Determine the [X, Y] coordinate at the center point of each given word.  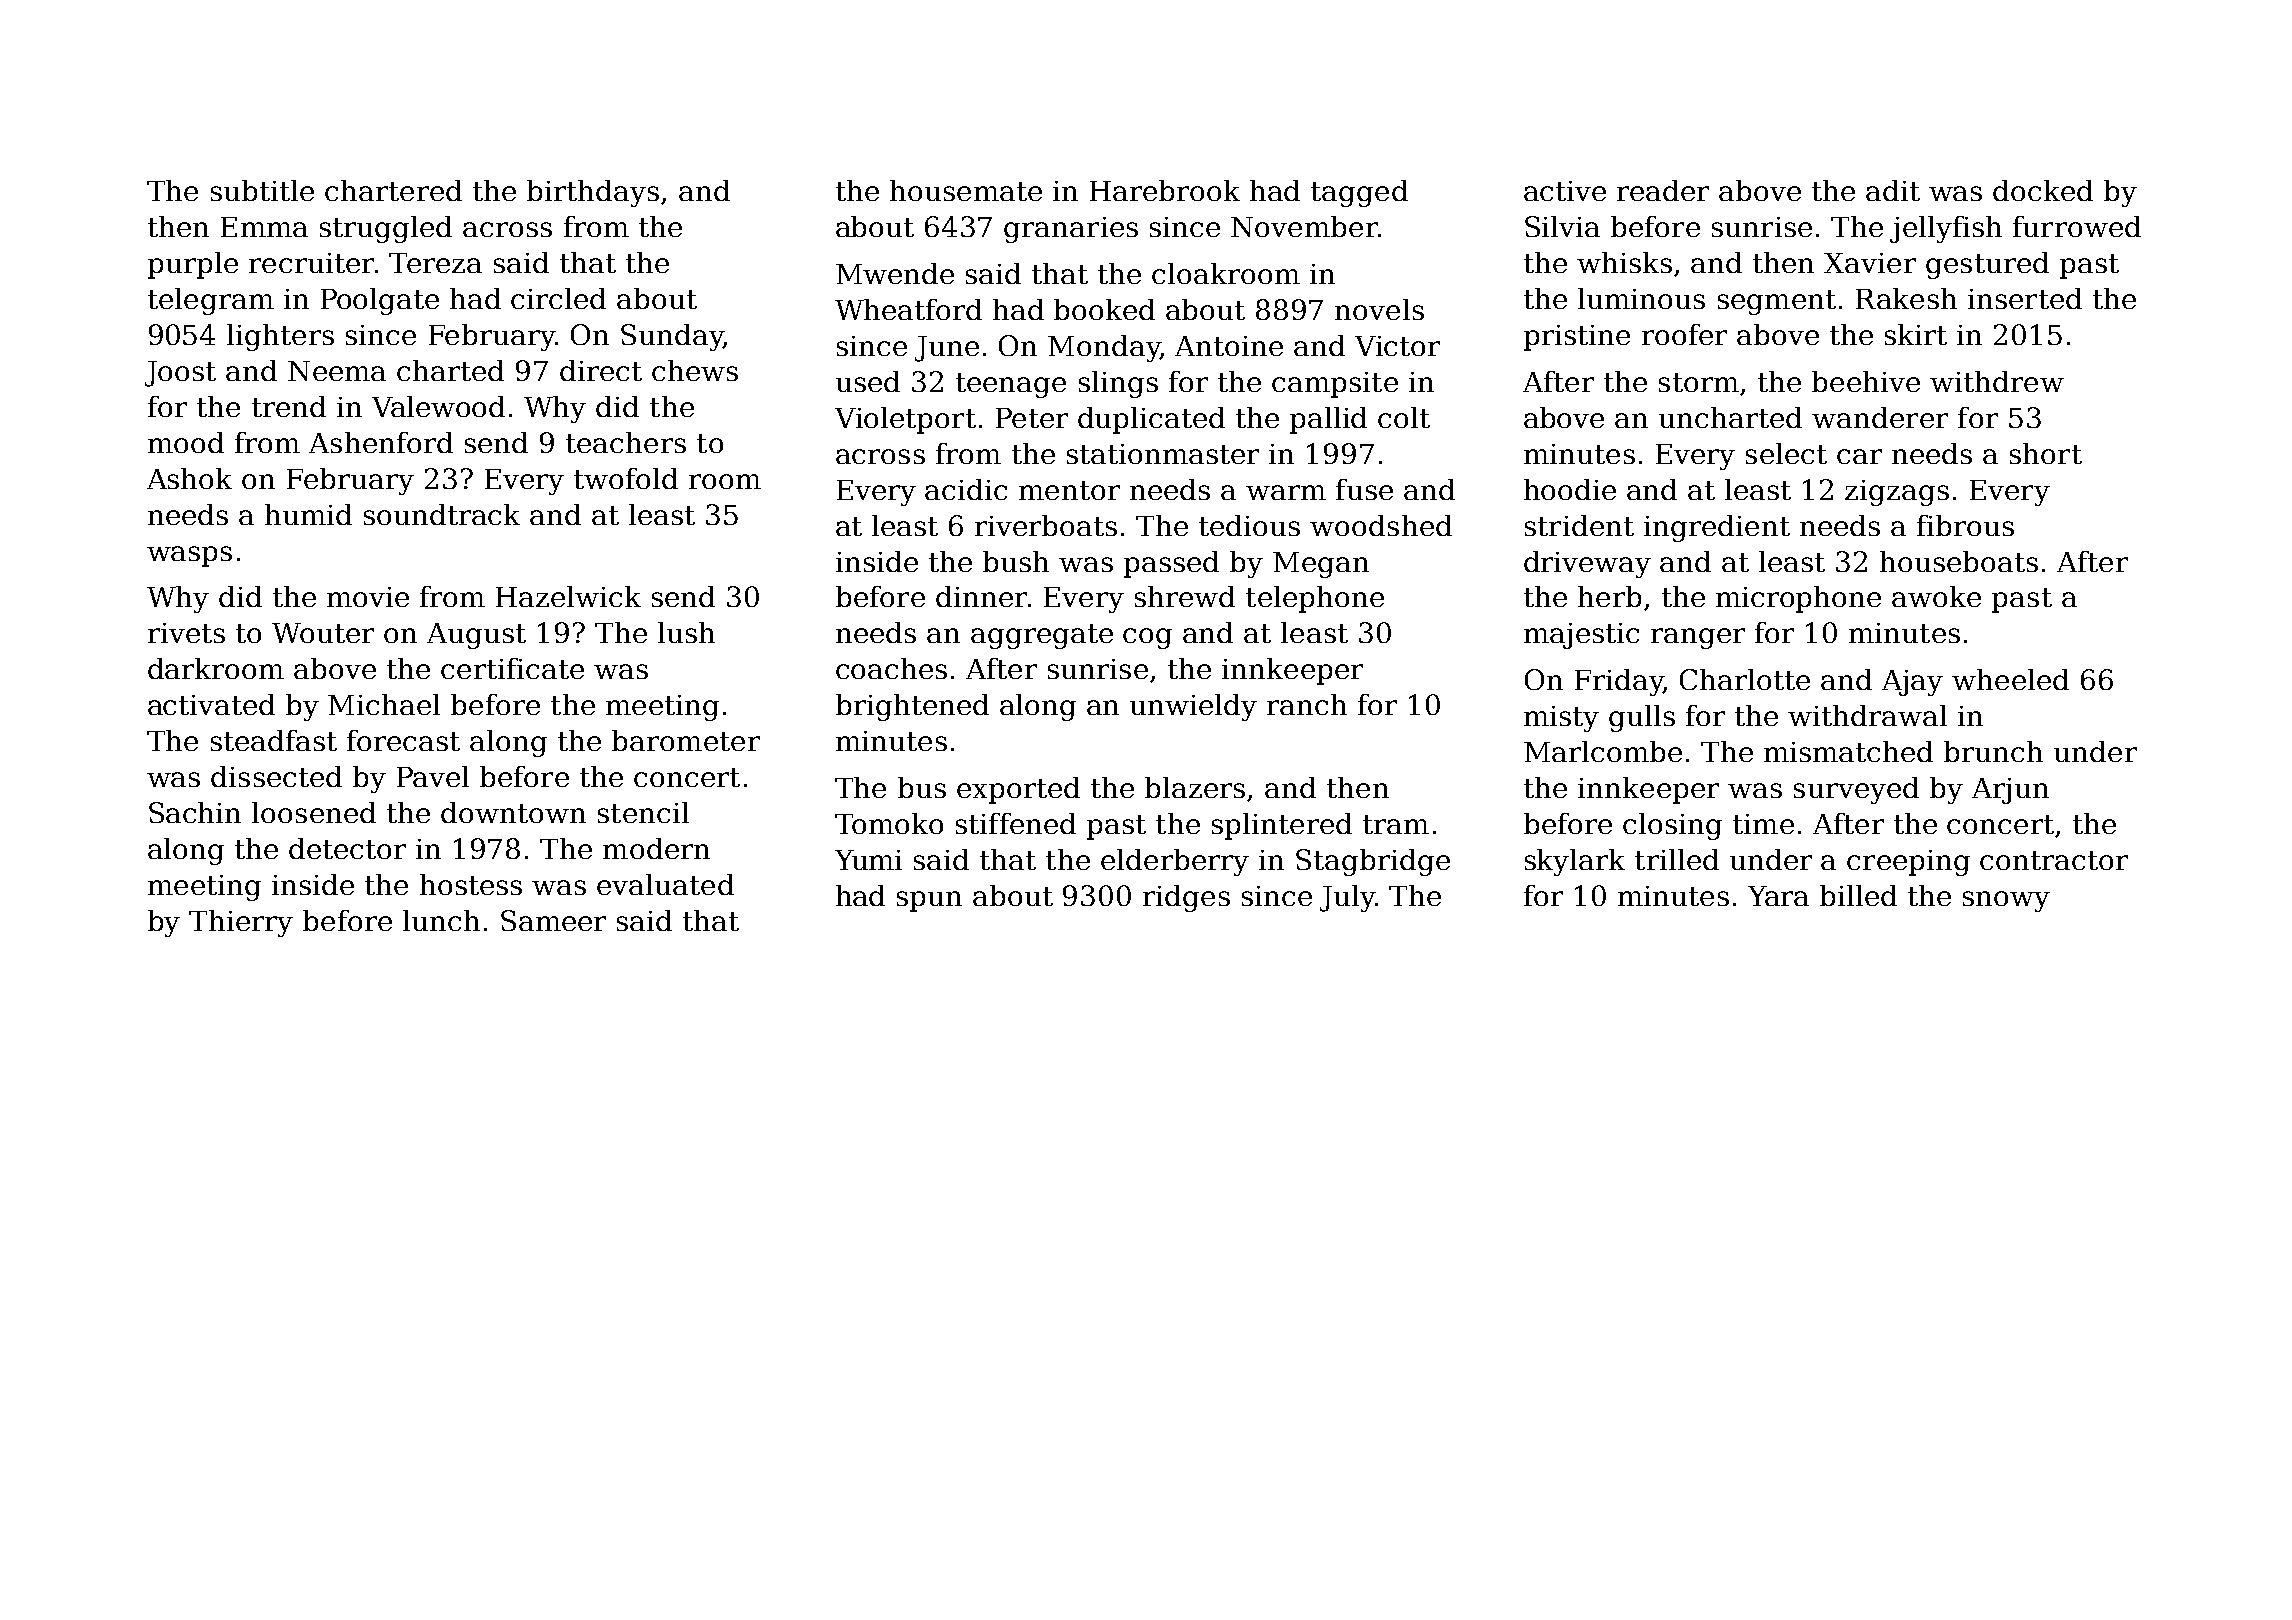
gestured [1987, 265]
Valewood [438, 406]
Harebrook [1165, 190]
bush [1016, 561]
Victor [1397, 346]
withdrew [1997, 381]
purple [193, 265]
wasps [189, 556]
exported [1018, 790]
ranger [1698, 638]
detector [347, 848]
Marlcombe [1603, 751]
